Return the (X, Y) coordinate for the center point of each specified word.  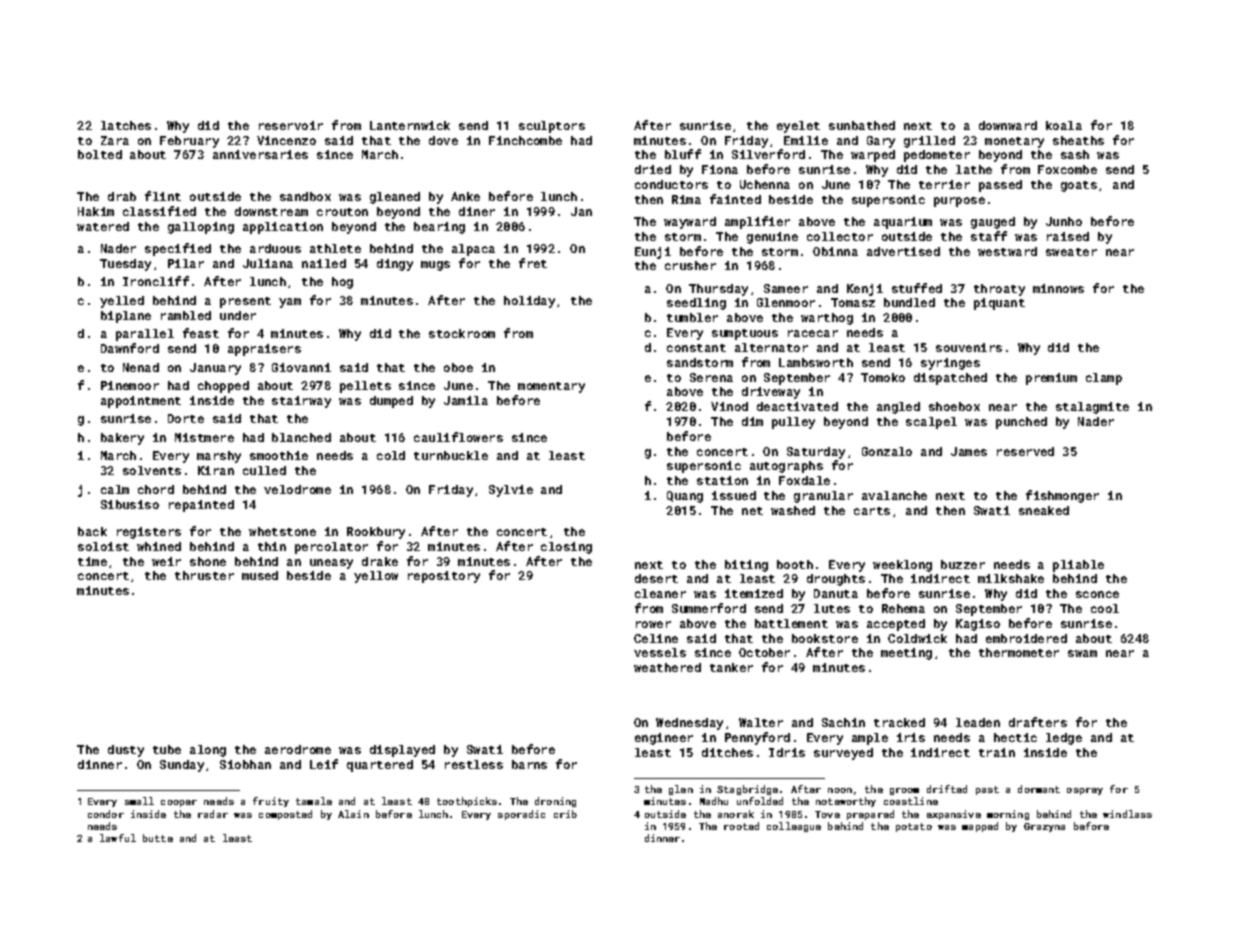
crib (565, 814)
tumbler (692, 317)
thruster (204, 575)
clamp (1104, 379)
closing (566, 548)
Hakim (96, 211)
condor (106, 814)
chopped (223, 387)
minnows (1058, 288)
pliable (1078, 566)
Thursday (718, 290)
